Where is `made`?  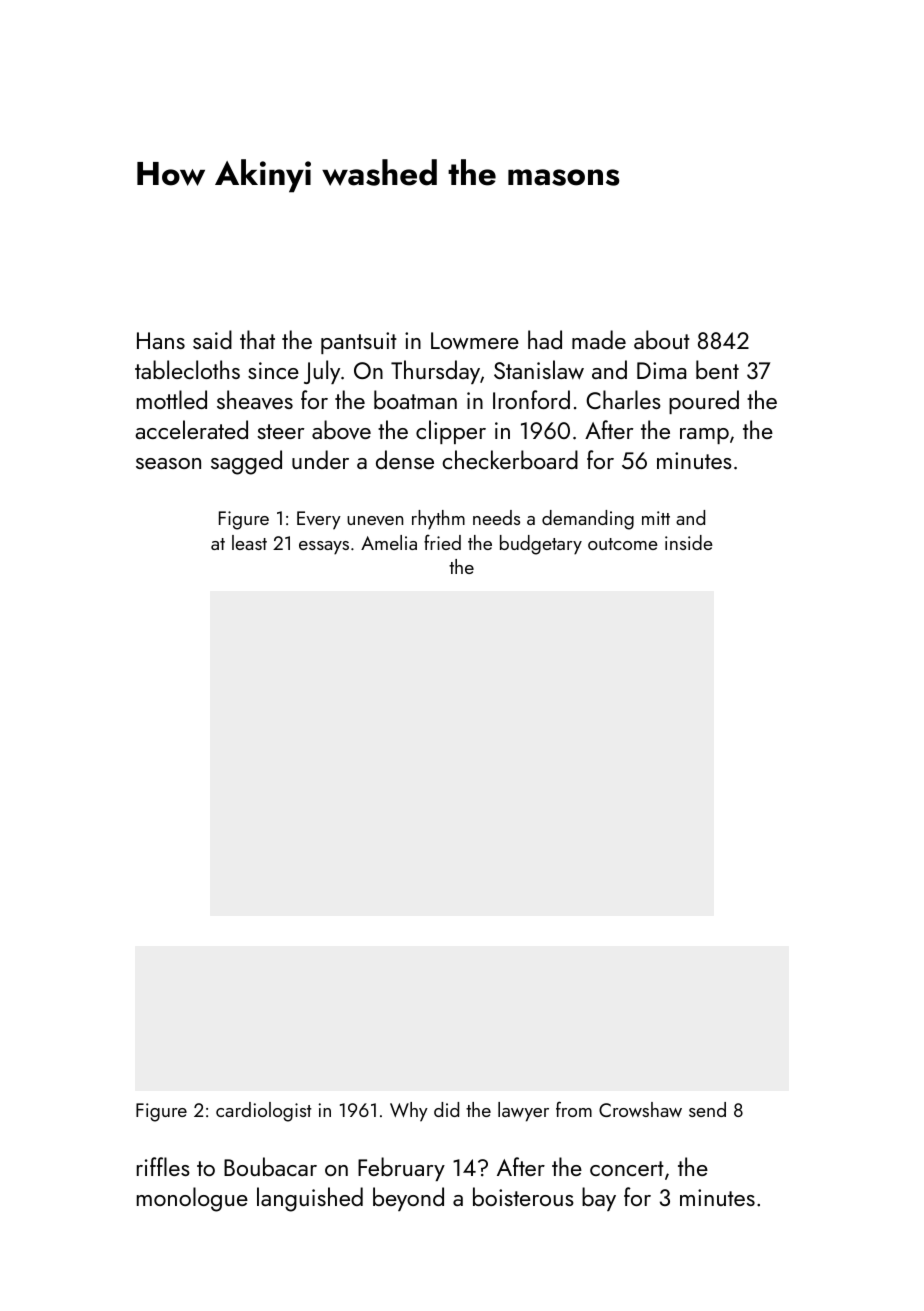 made is located at coordinates (599, 339).
